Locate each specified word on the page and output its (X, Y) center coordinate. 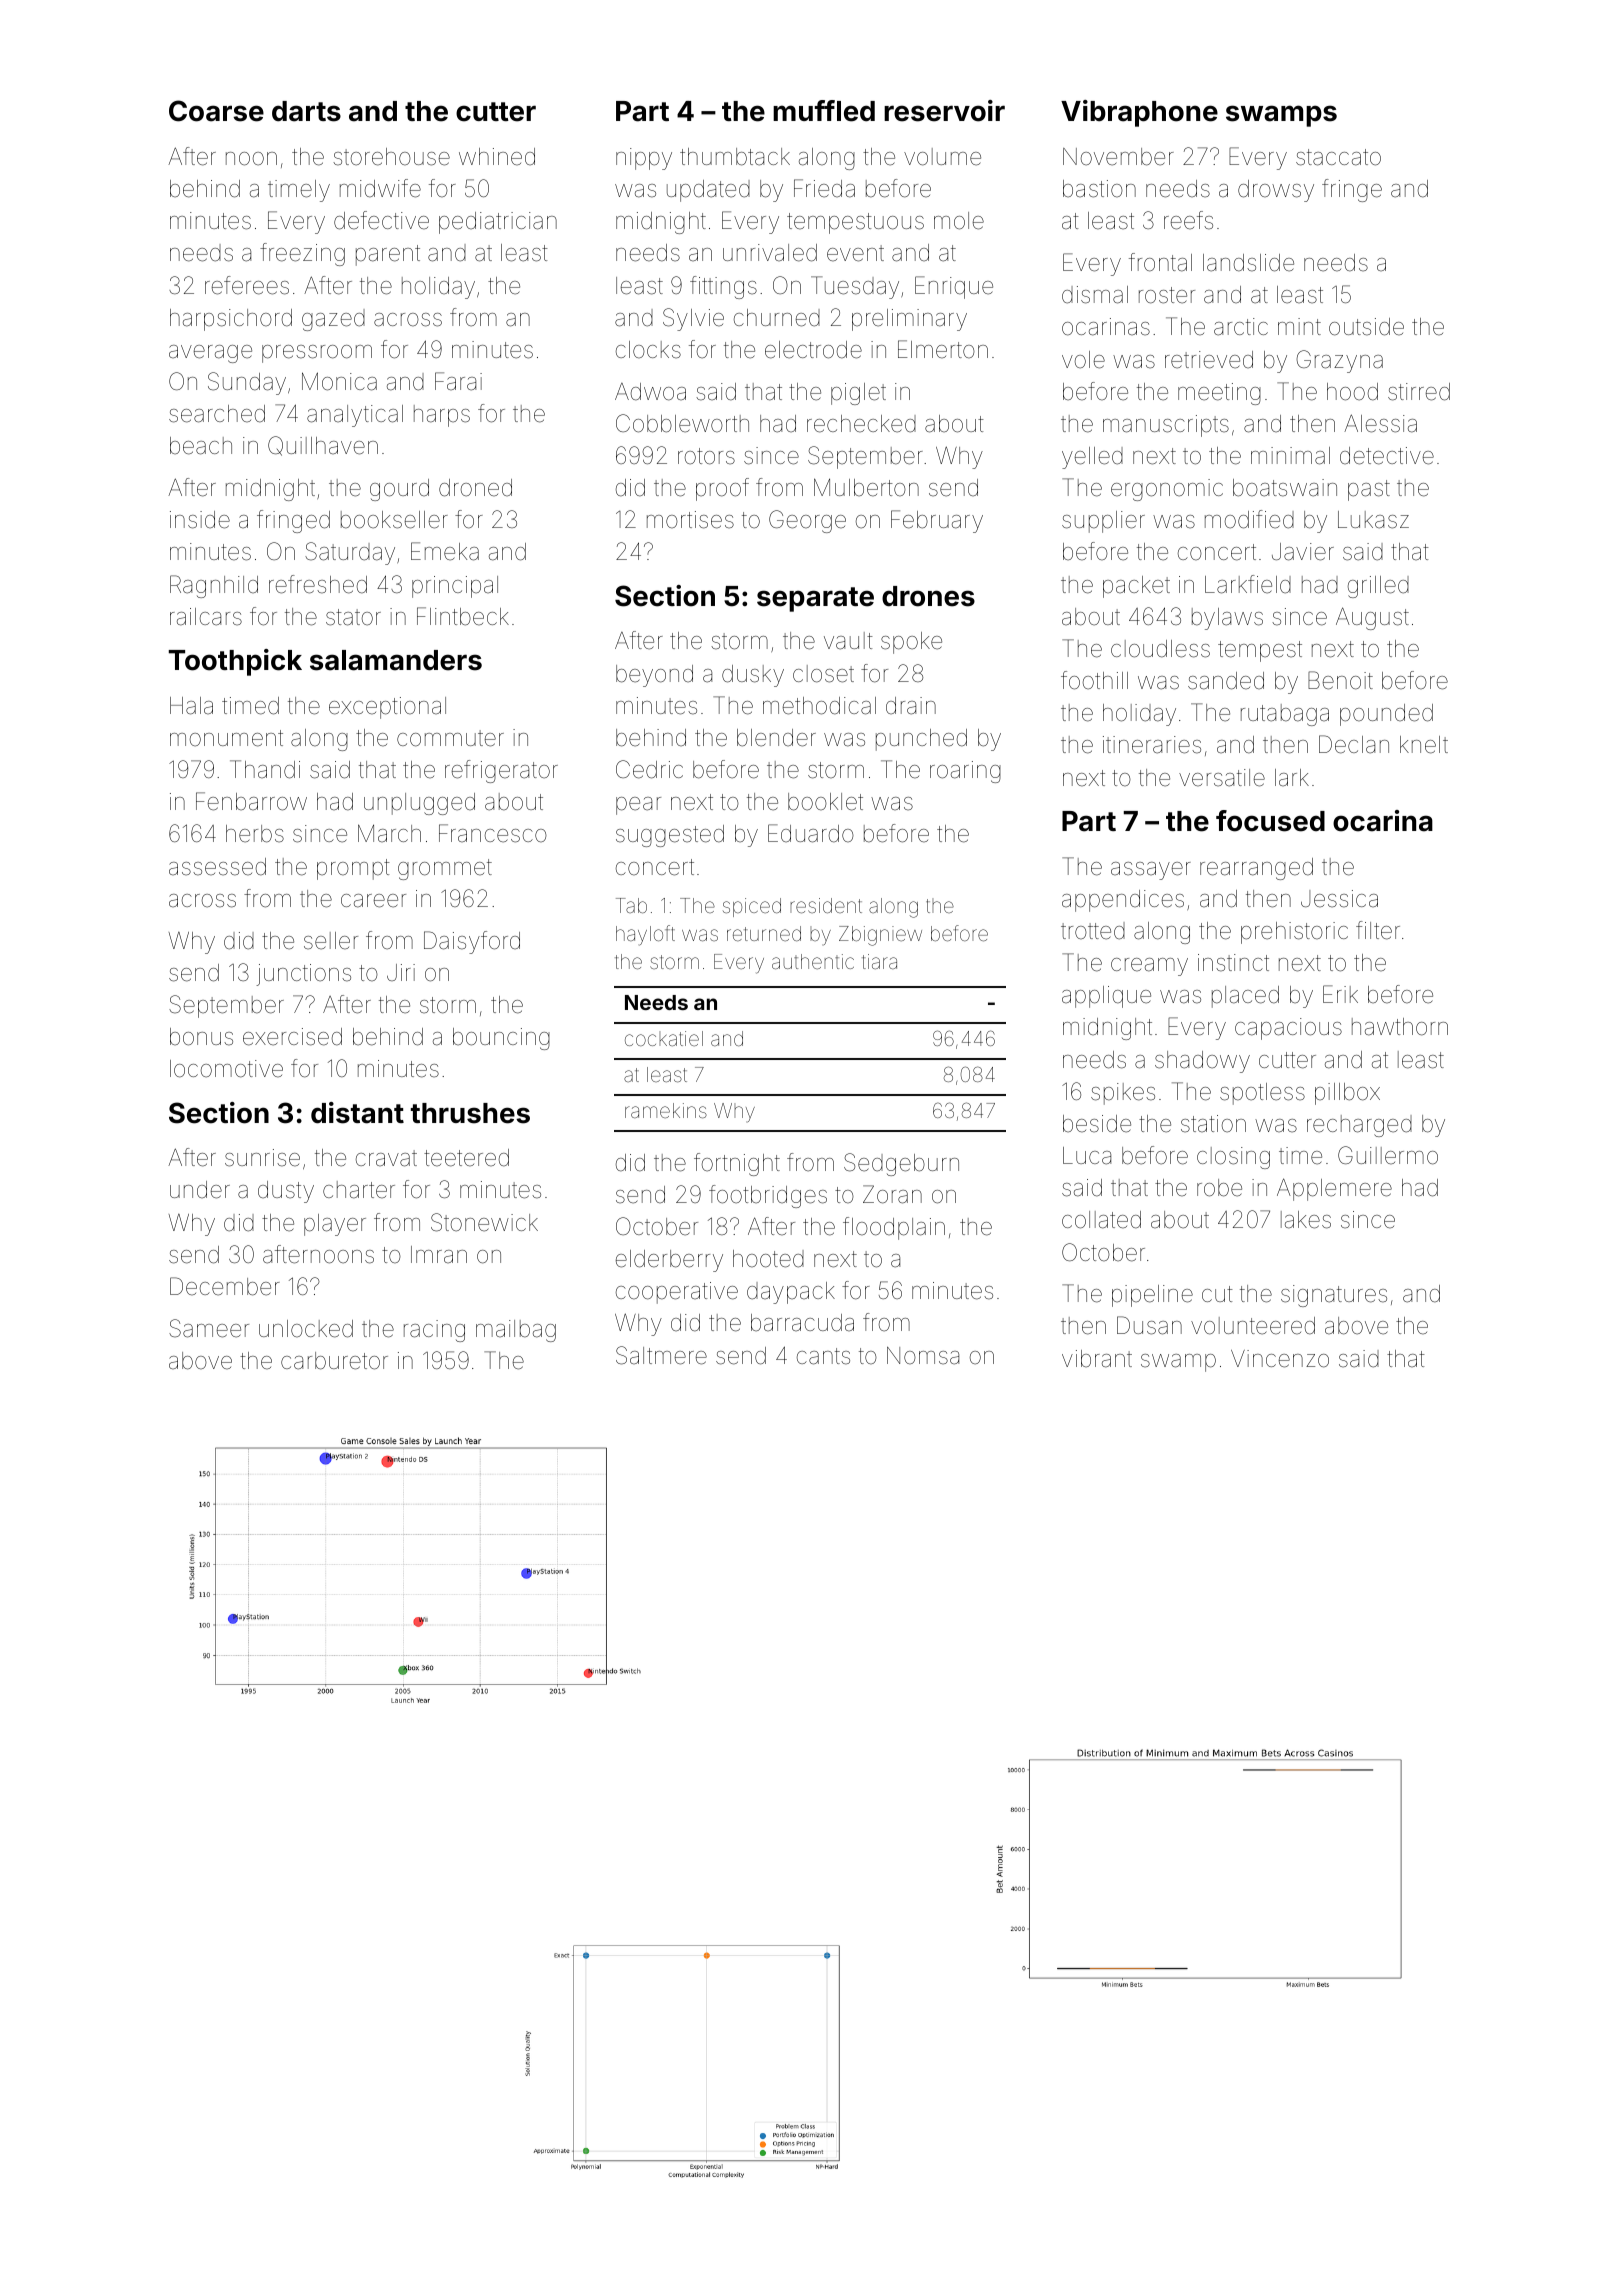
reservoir (944, 111)
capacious (1288, 1029)
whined (497, 157)
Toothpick (235, 662)
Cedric (649, 769)
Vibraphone (1139, 113)
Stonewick (484, 1222)
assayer (1151, 871)
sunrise (262, 1158)
